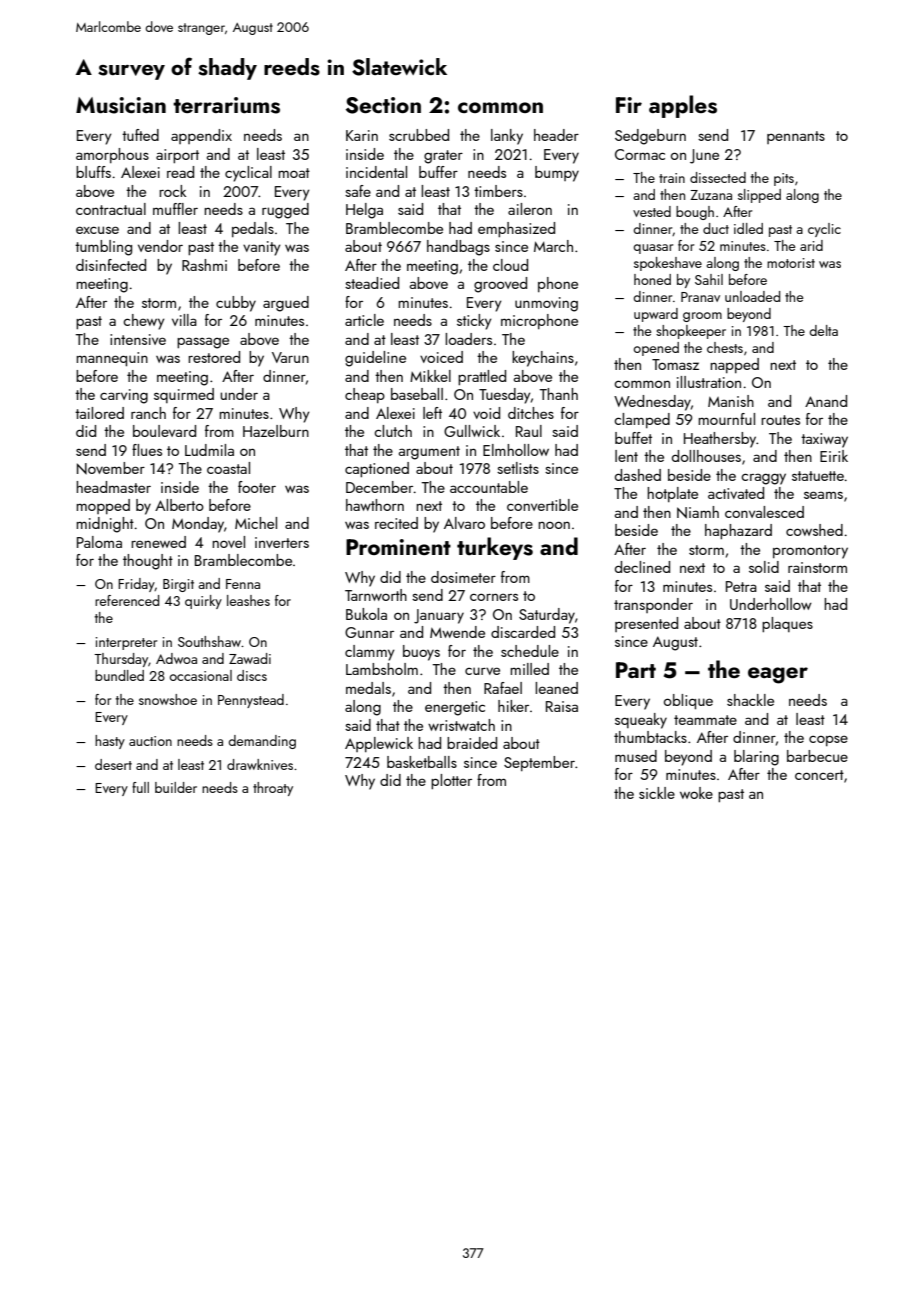  What do you see at coordinates (629, 105) in the document?
I see `Fir` at bounding box center [629, 105].
